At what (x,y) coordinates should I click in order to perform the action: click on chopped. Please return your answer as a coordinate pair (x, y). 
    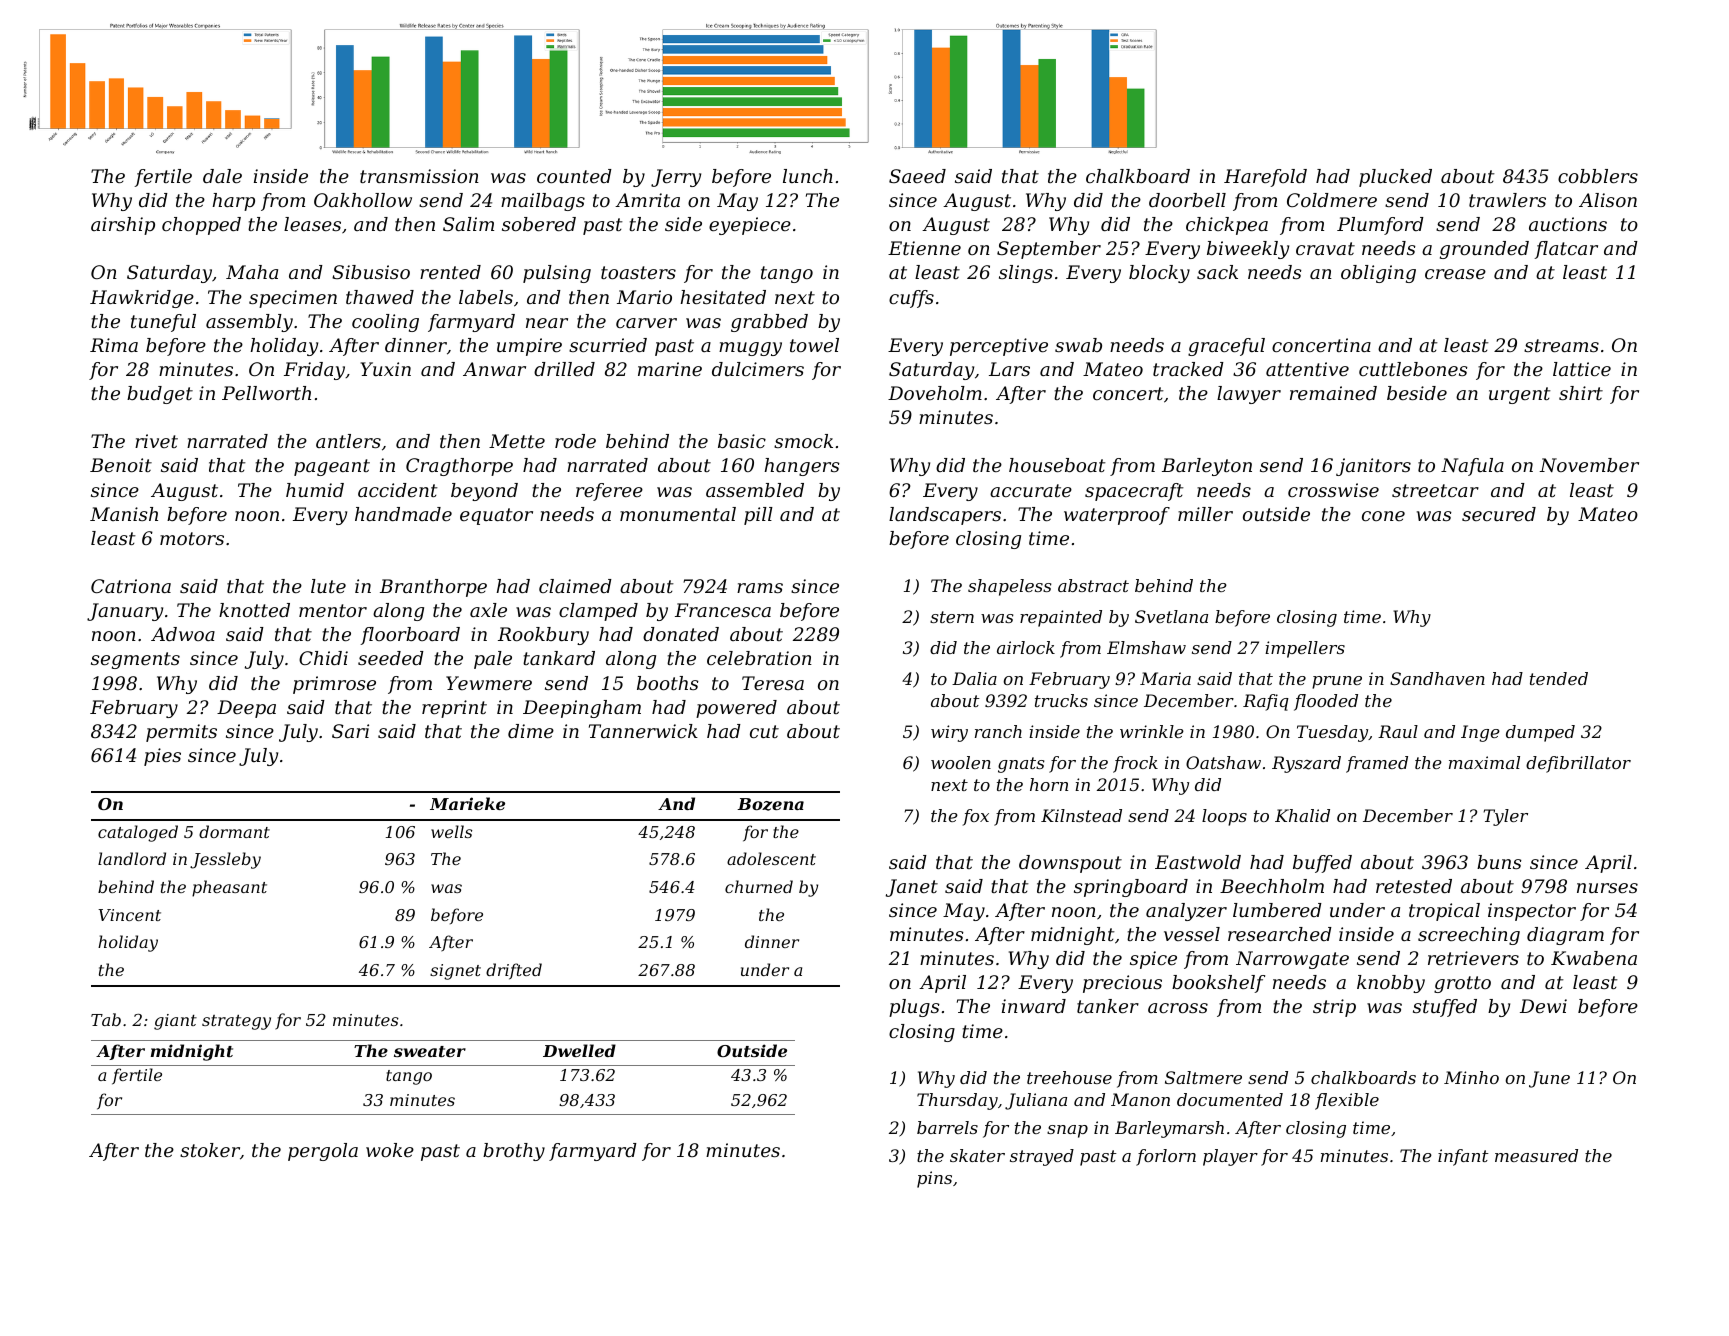
    Looking at the image, I should click on (201, 226).
